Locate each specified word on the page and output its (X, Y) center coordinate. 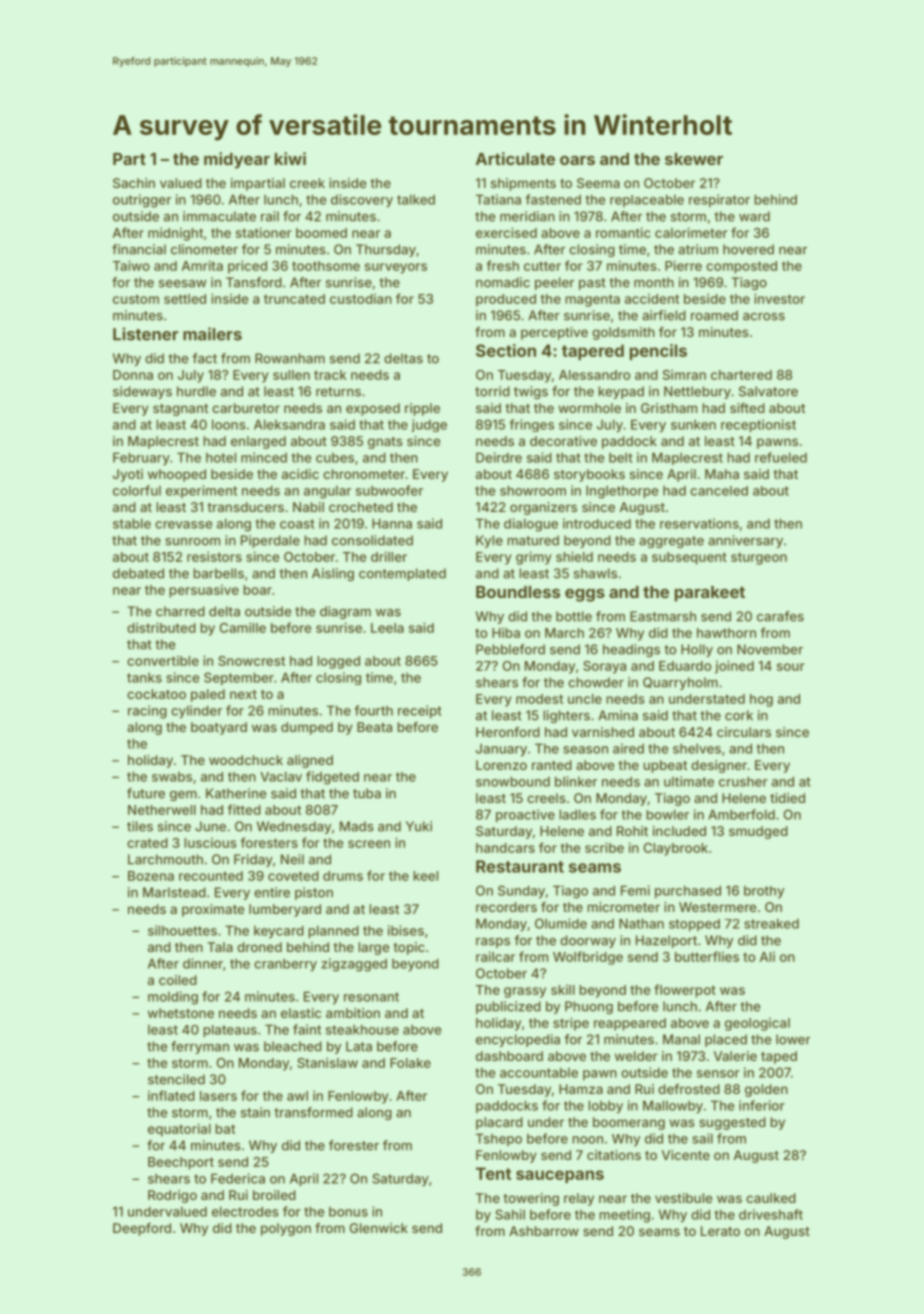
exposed (373, 409)
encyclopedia (518, 1040)
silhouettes (182, 930)
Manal (681, 1039)
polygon (286, 1229)
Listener (145, 334)
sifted (747, 408)
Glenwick (379, 1228)
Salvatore (768, 391)
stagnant (180, 410)
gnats (385, 443)
